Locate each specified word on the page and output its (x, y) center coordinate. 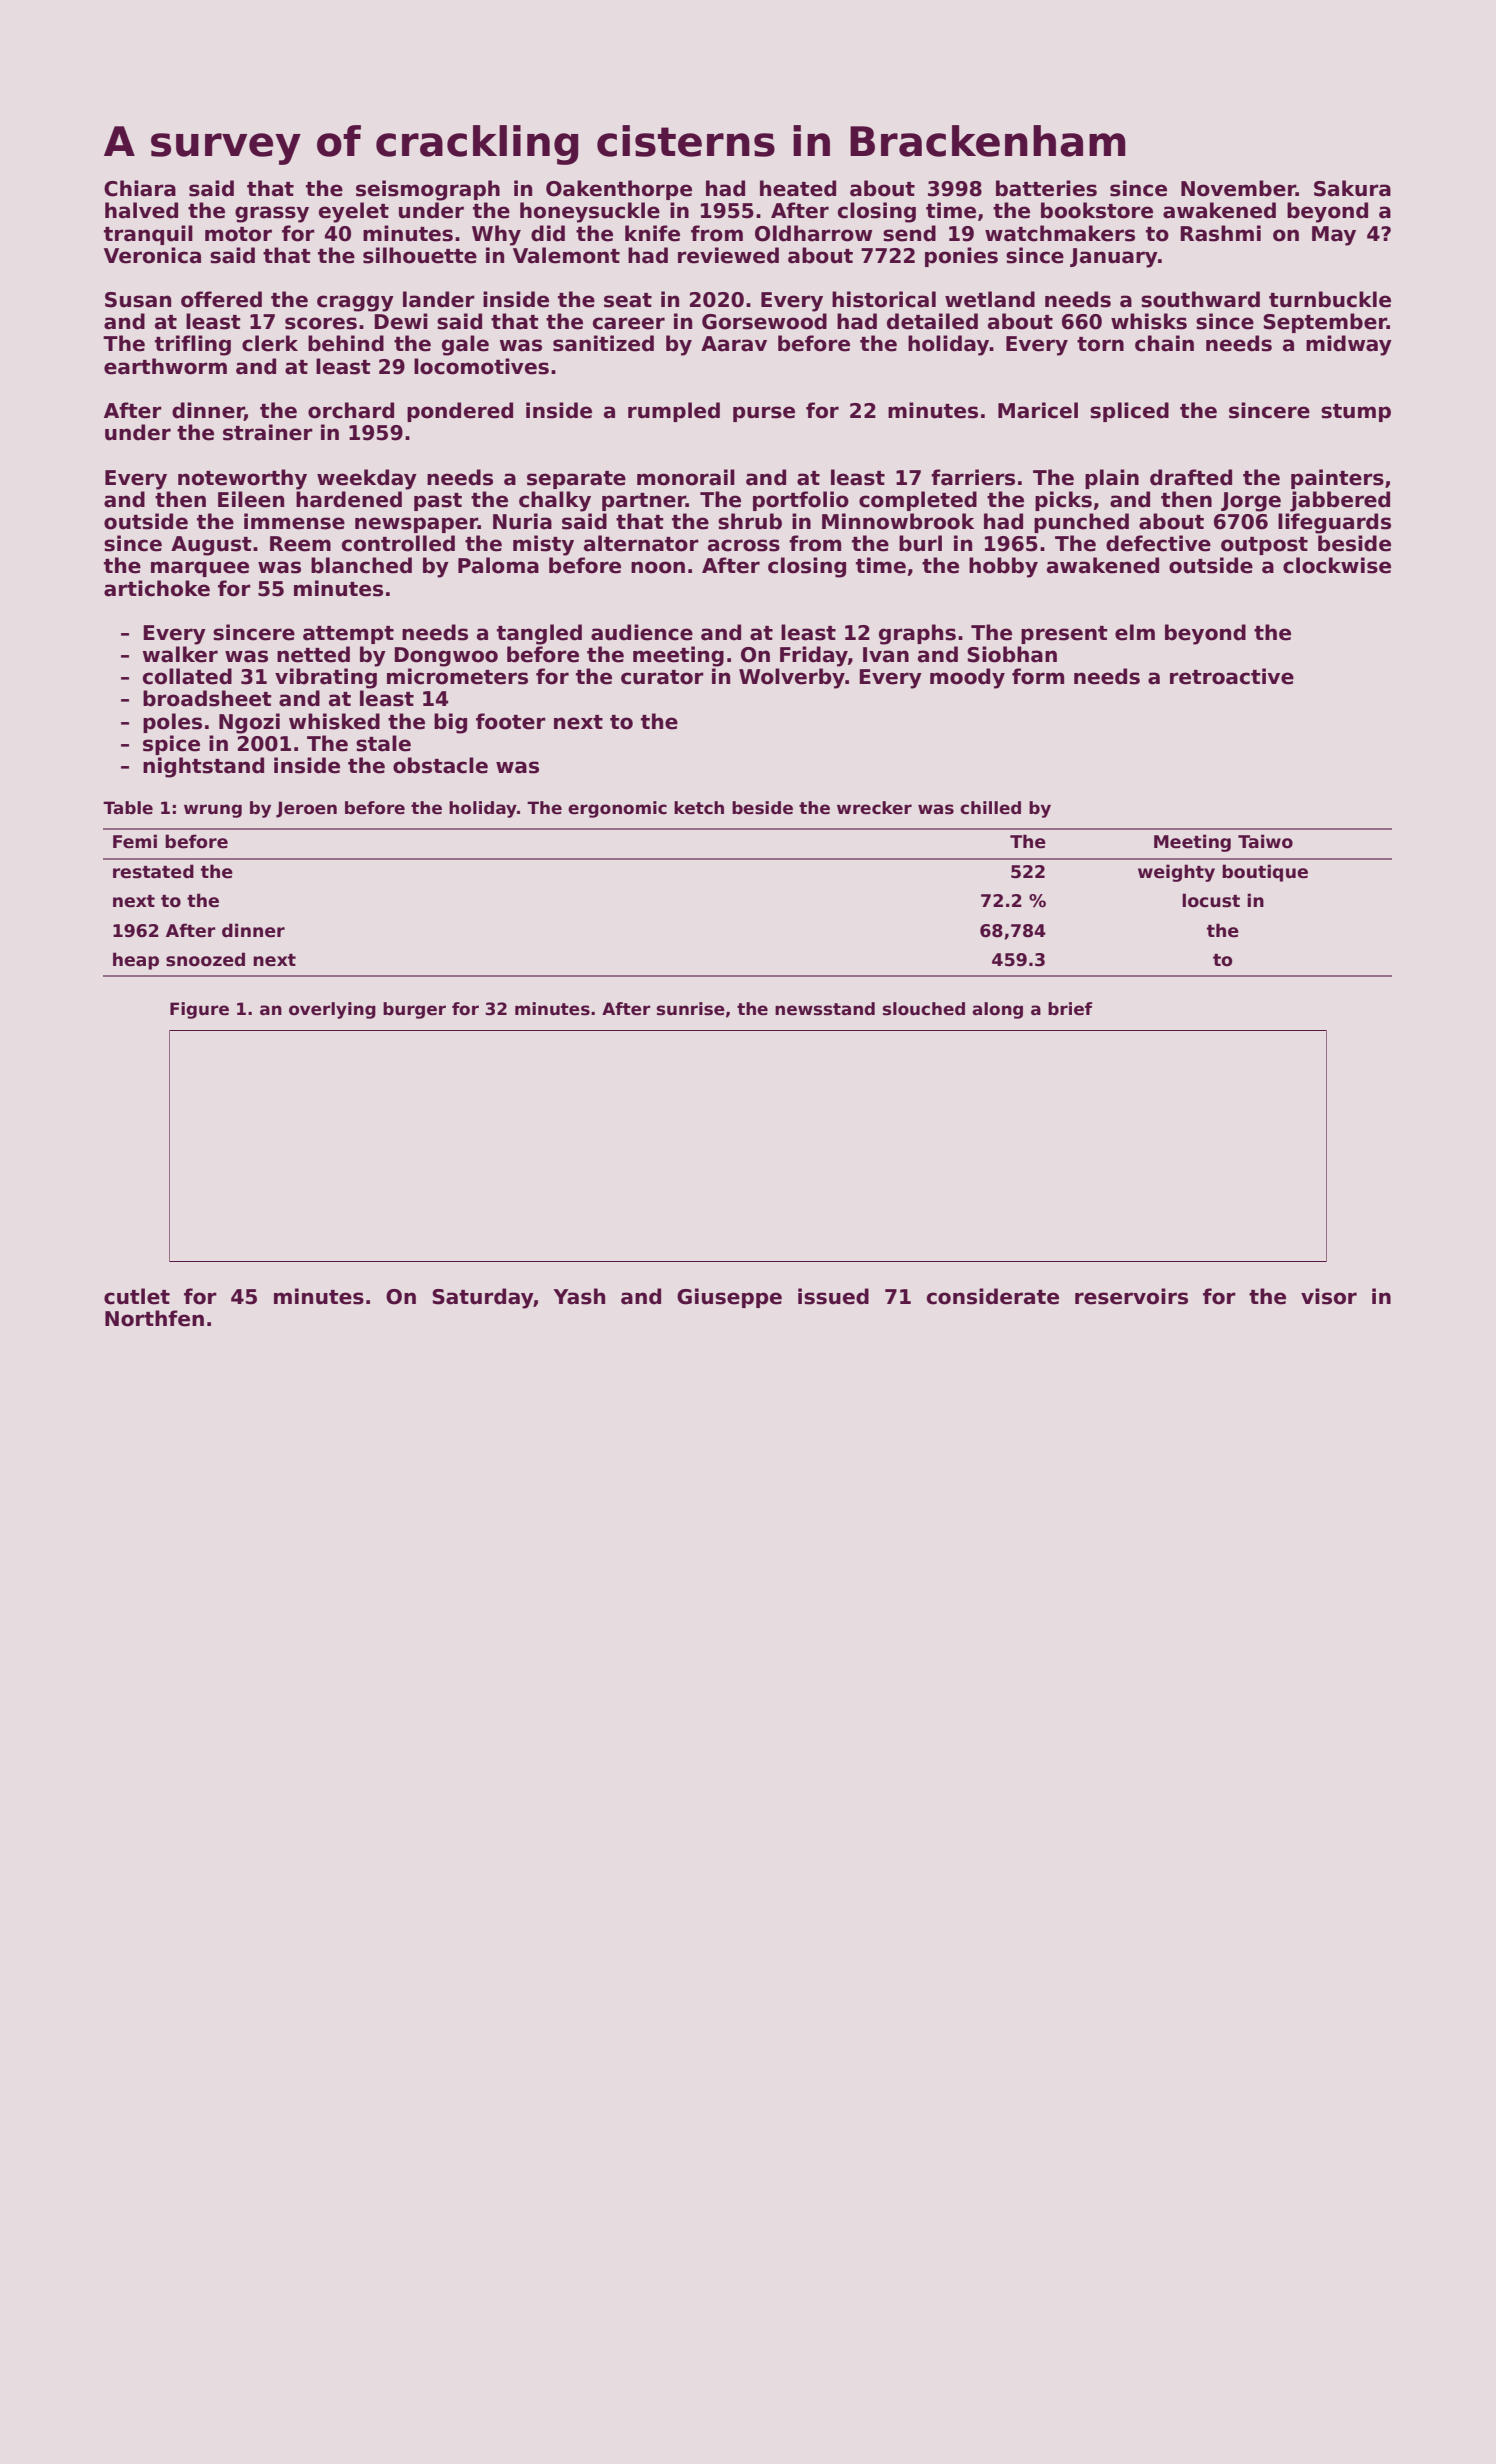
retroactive (1232, 676)
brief (1070, 1009)
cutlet (137, 1296)
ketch (699, 808)
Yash (579, 1296)
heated (798, 188)
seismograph (428, 190)
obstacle (440, 765)
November (1238, 188)
